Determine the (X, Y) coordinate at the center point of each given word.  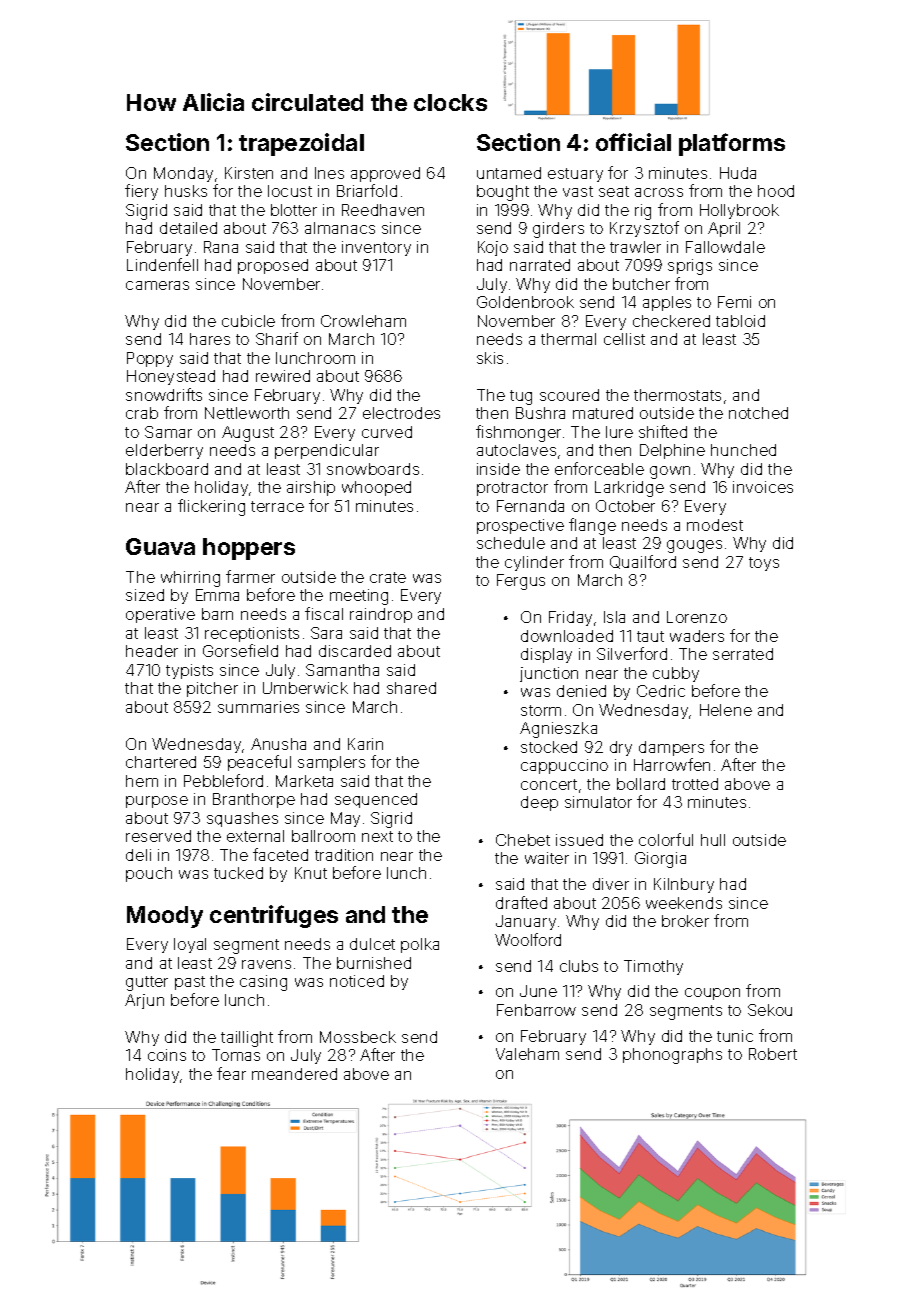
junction (549, 674)
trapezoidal (301, 144)
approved (385, 174)
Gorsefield (240, 650)
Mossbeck (358, 1037)
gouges (694, 546)
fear (231, 1073)
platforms (732, 144)
